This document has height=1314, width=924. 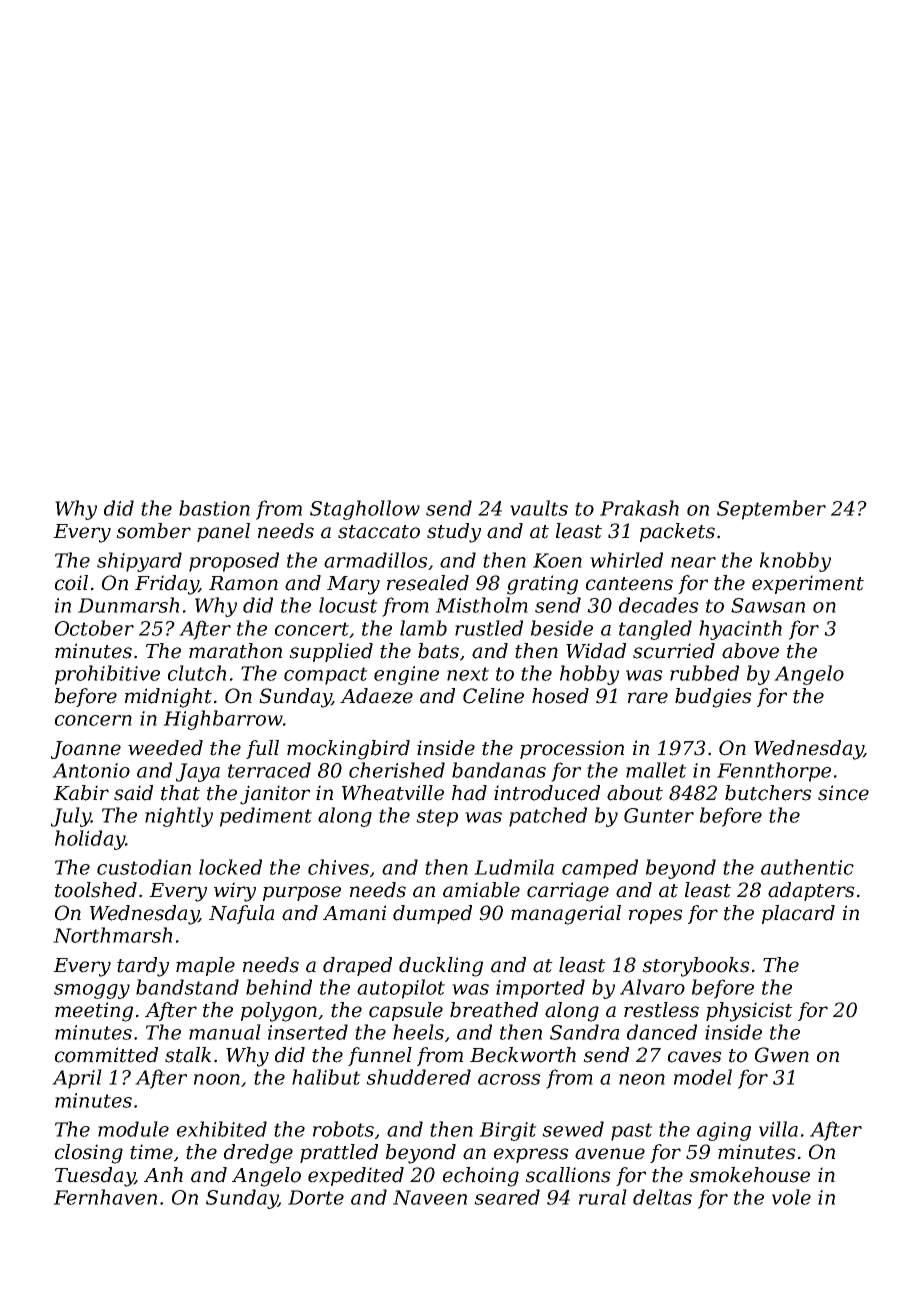 What do you see at coordinates (214, 508) in the document?
I see `bastion` at bounding box center [214, 508].
